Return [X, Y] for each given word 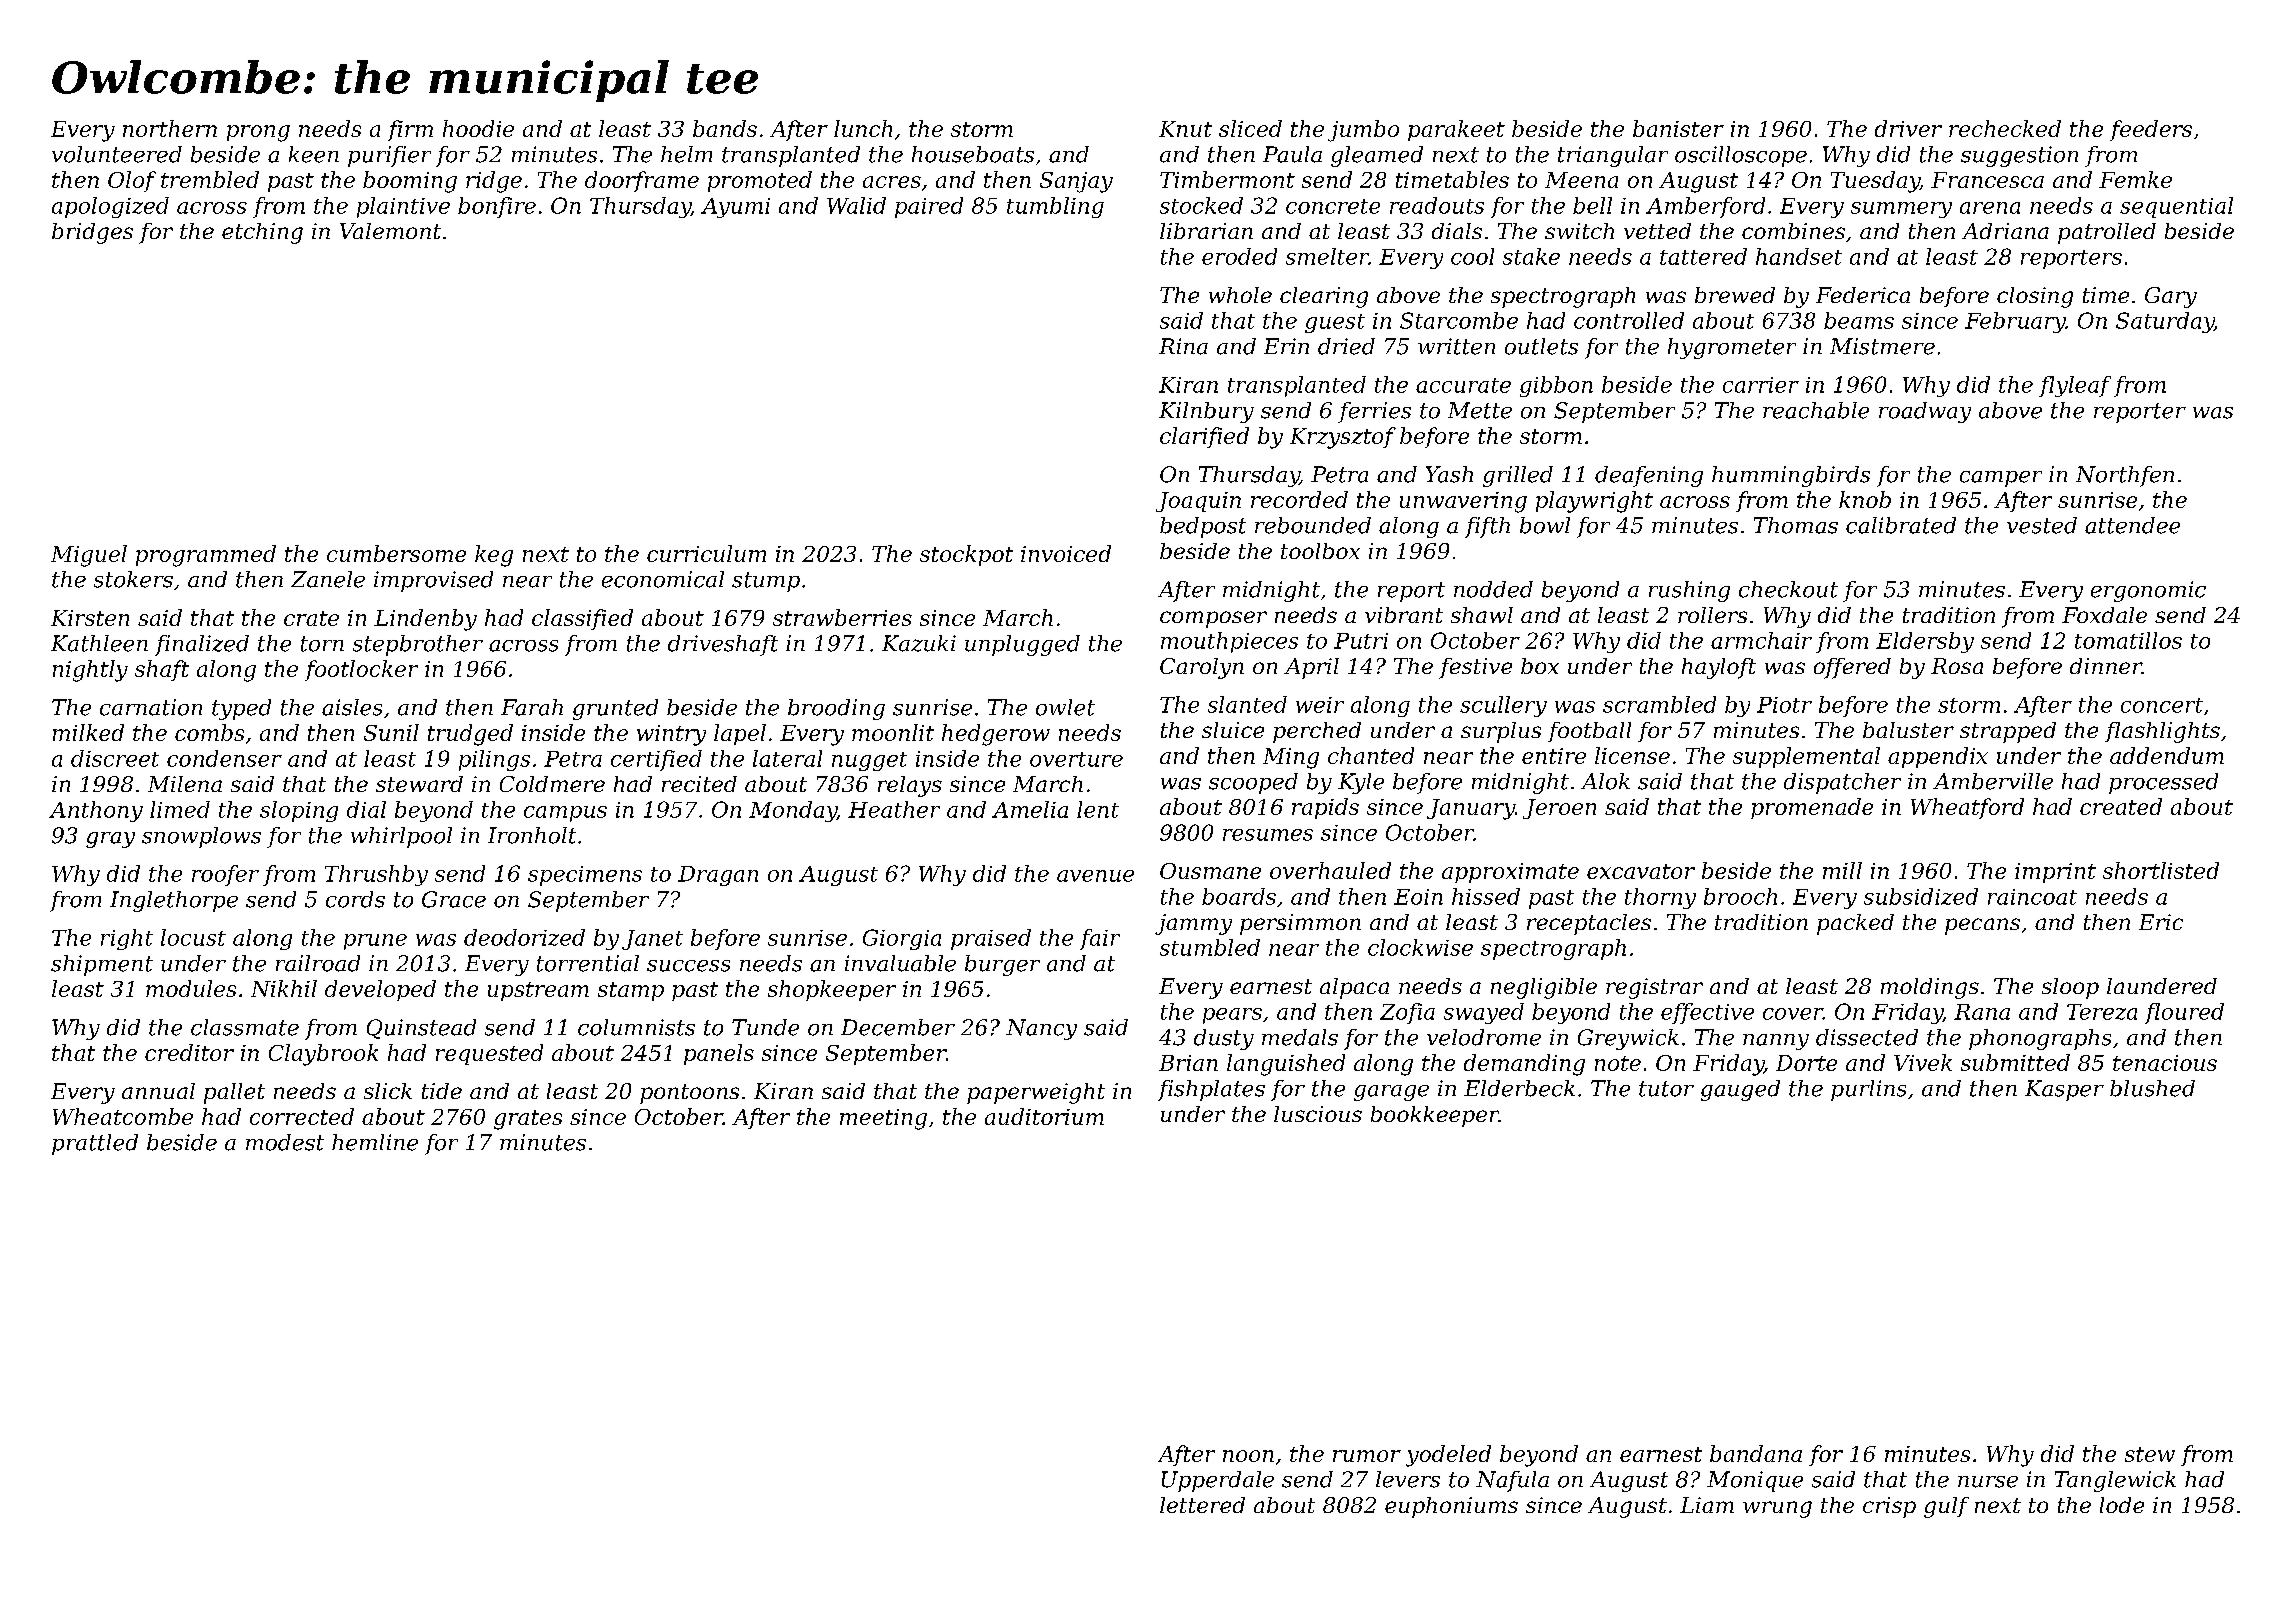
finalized [202, 645]
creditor [189, 1052]
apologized [110, 207]
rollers [1712, 615]
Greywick [1628, 1039]
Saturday [2165, 322]
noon [1248, 1456]
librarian [1206, 231]
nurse [1988, 1482]
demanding [1524, 1065]
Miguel [89, 556]
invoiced [1066, 553]
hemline [375, 1142]
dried [1346, 346]
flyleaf [2075, 386]
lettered [1202, 1505]
